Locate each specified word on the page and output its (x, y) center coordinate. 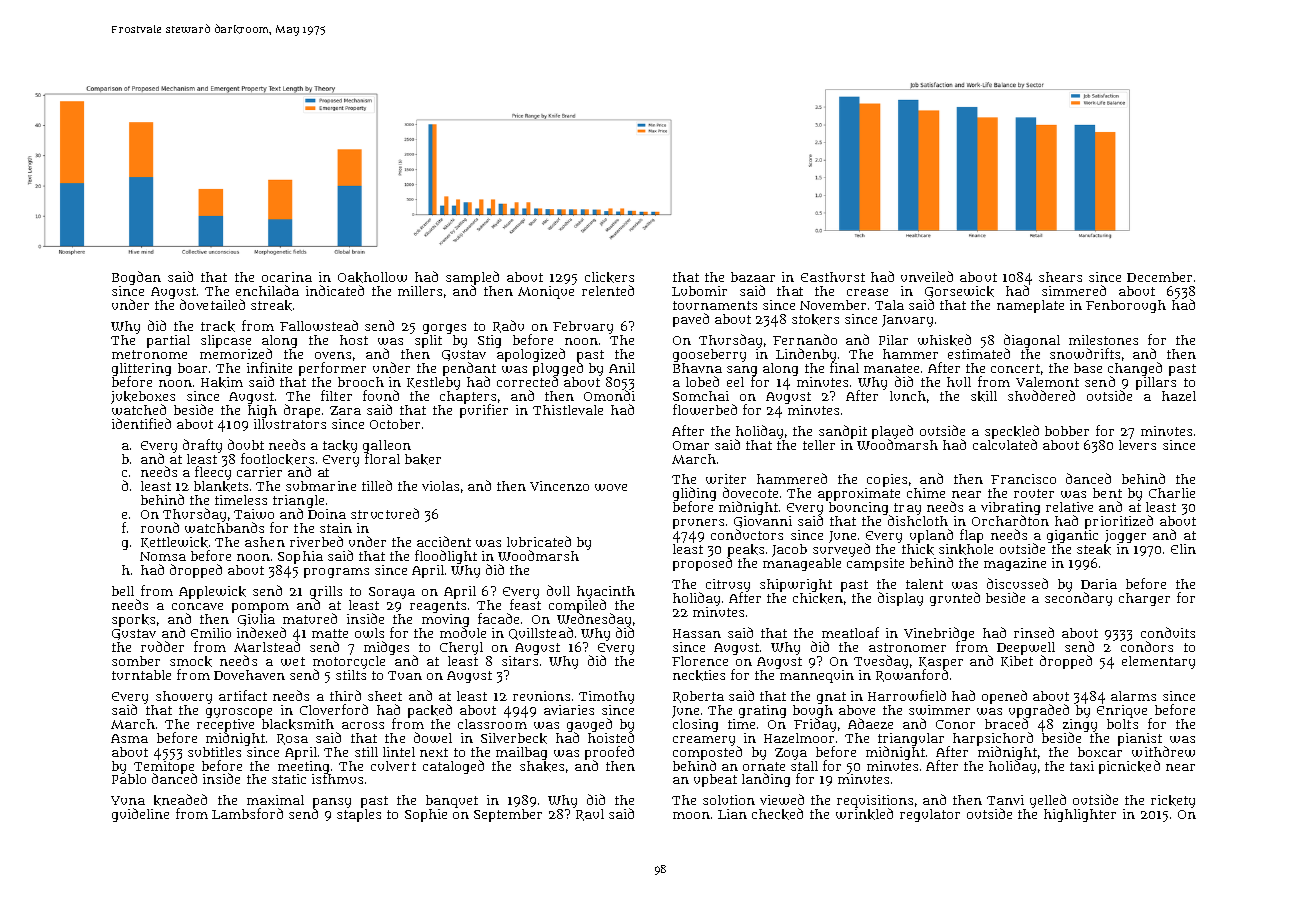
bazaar (753, 277)
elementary (1158, 662)
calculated (1005, 444)
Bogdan (136, 278)
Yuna (128, 800)
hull (959, 382)
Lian (732, 814)
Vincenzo (559, 486)
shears (1060, 277)
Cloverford (334, 709)
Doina (327, 514)
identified (141, 423)
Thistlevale (568, 410)
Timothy (606, 697)
